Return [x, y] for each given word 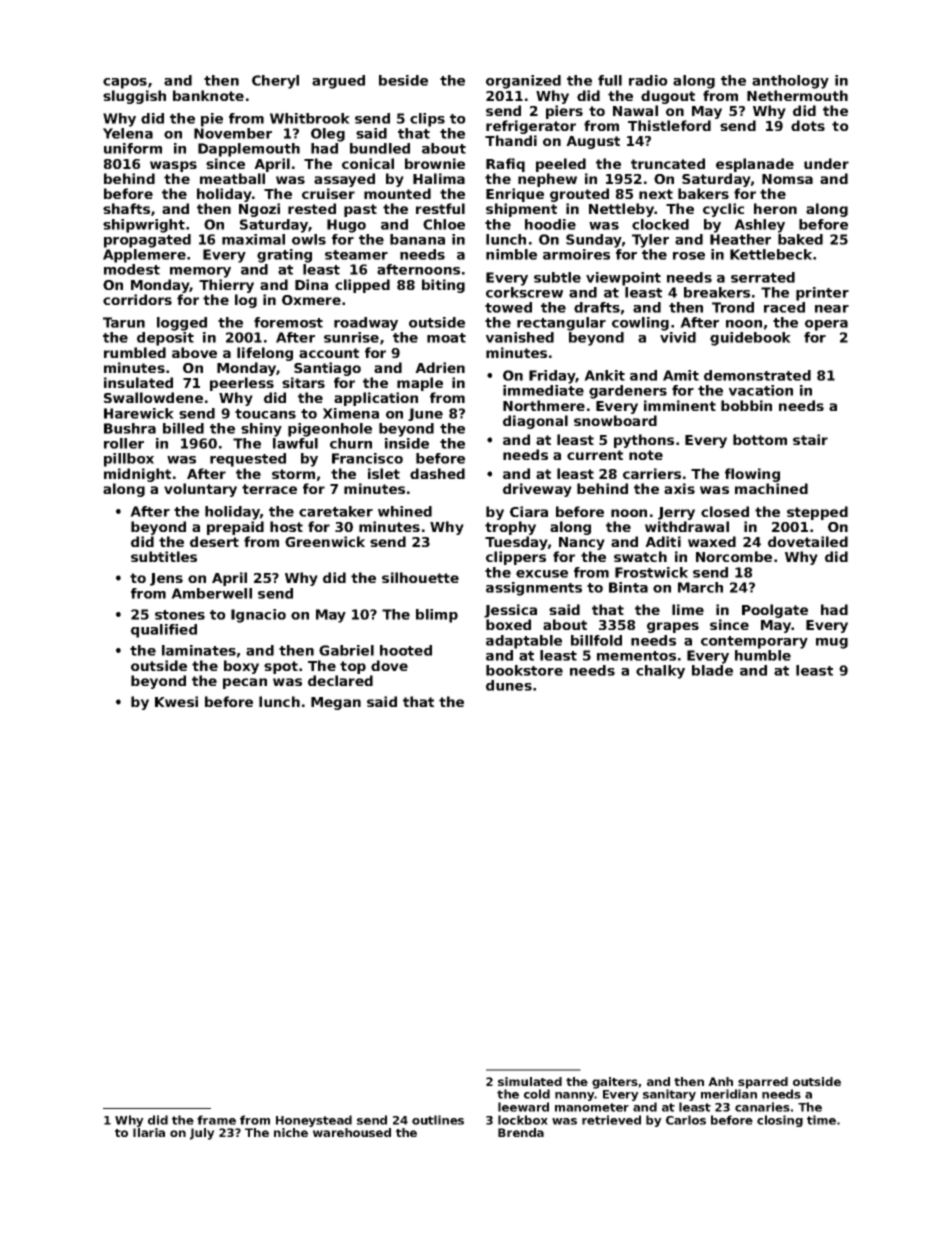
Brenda [521, 1132]
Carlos [686, 1120]
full [610, 80]
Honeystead [314, 1121]
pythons [644, 441]
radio [648, 80]
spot [281, 667]
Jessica [510, 611]
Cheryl [275, 82]
